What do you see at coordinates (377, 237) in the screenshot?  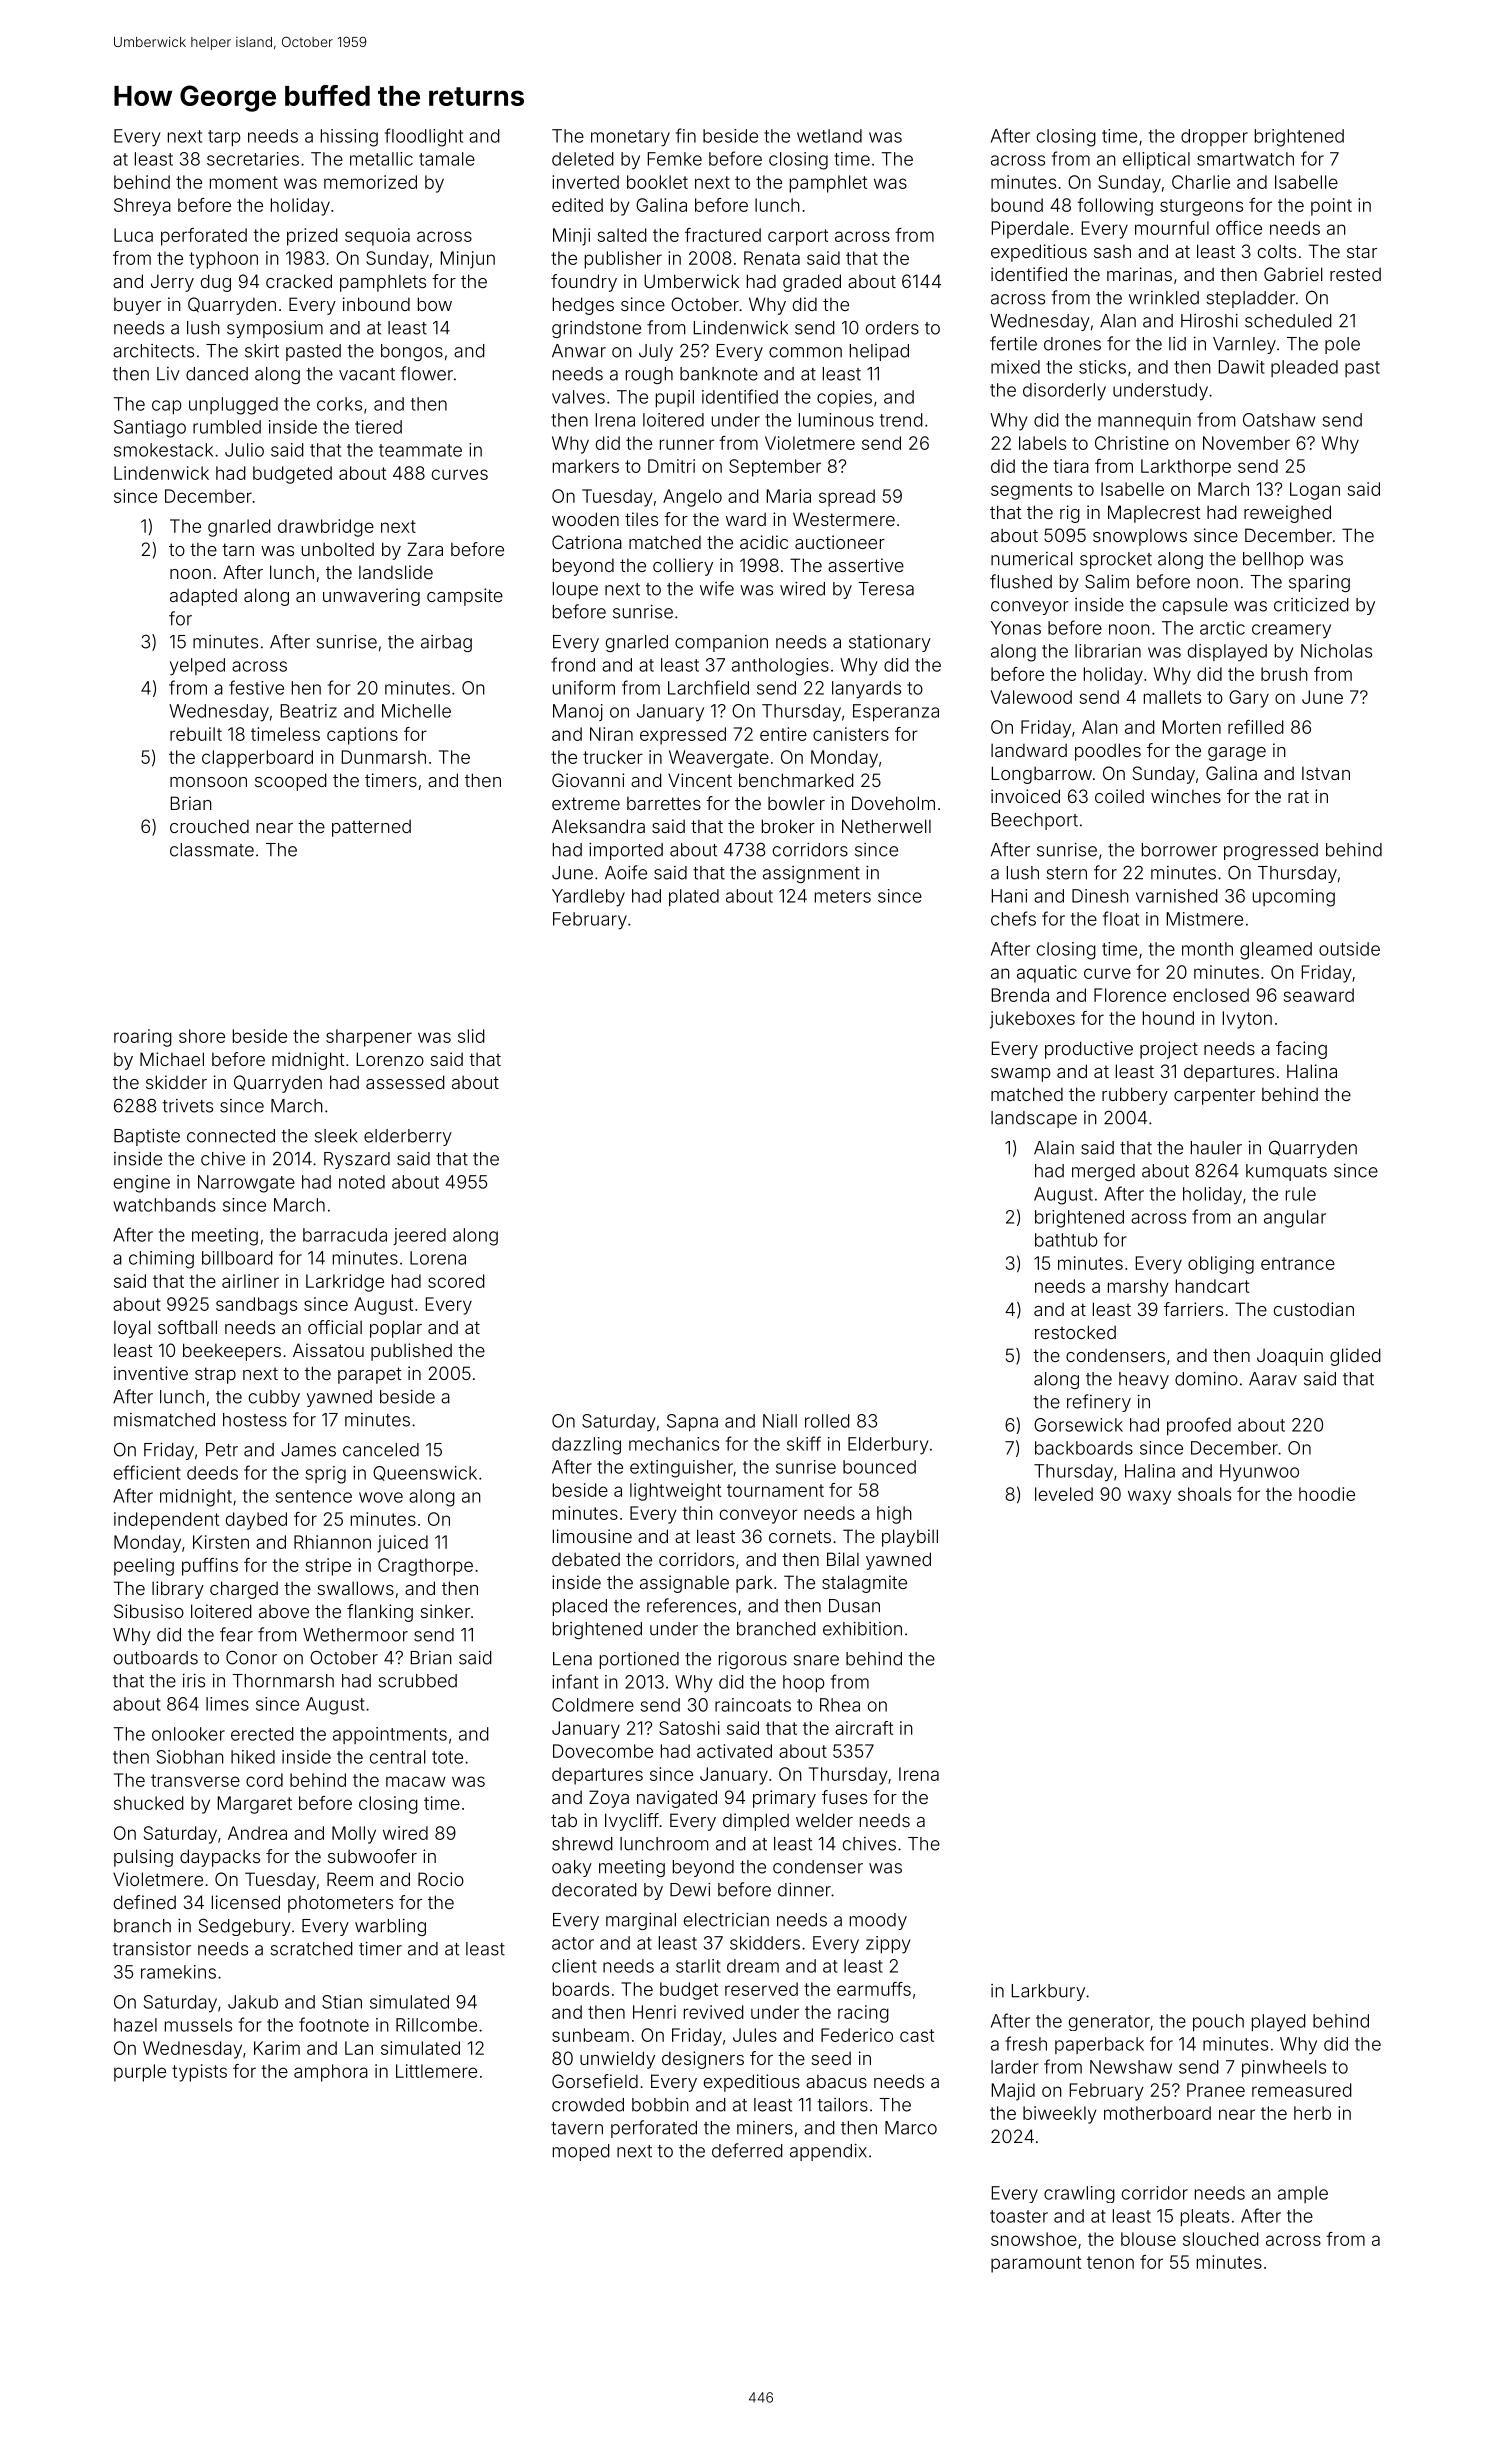 I see `sequoia` at bounding box center [377, 237].
